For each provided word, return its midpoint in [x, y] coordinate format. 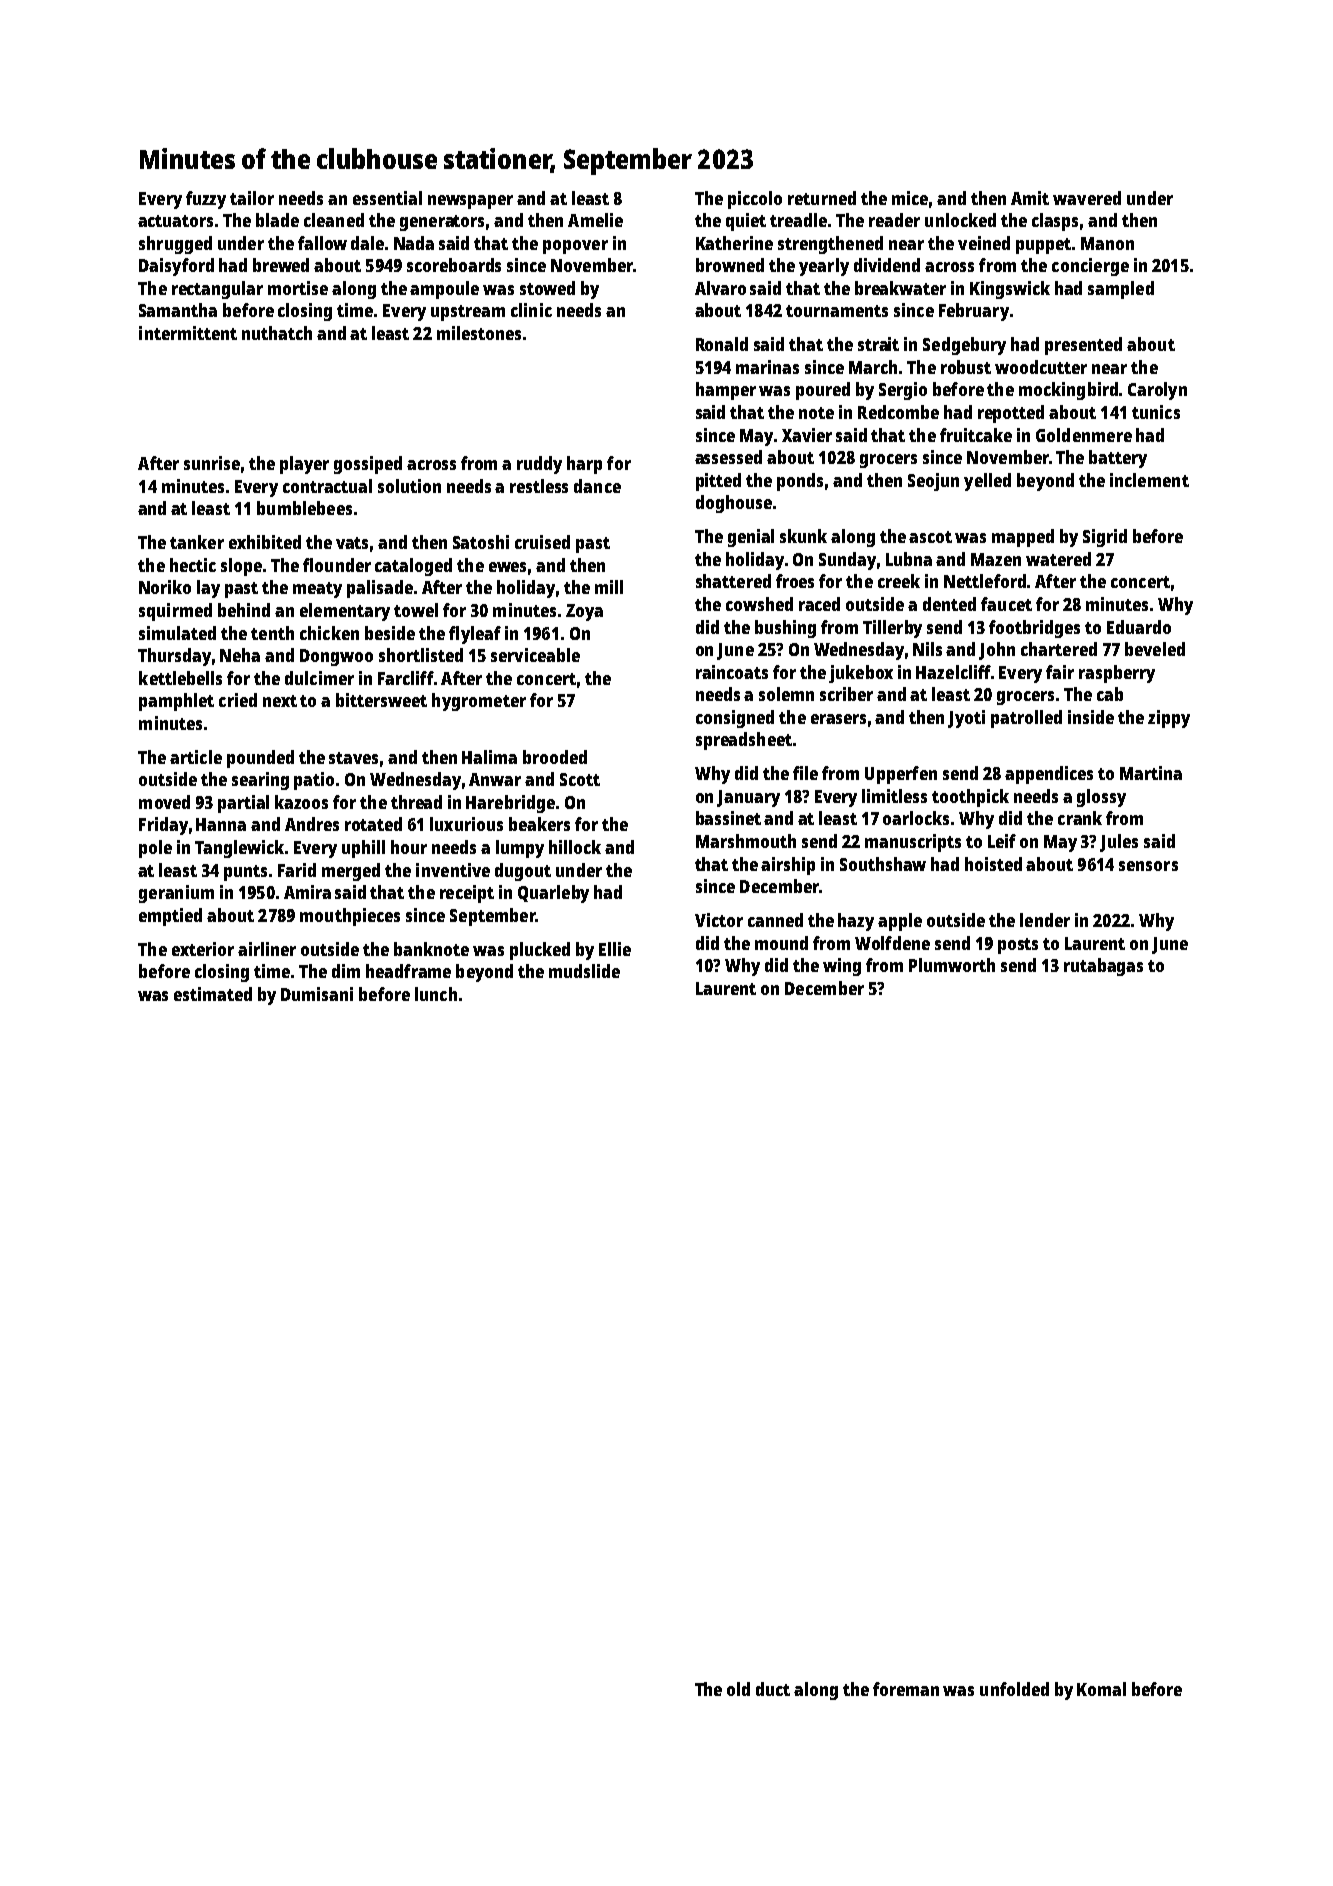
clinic [531, 310]
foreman [906, 1689]
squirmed [175, 612]
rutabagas [1103, 967]
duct [773, 1689]
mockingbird [1068, 391]
